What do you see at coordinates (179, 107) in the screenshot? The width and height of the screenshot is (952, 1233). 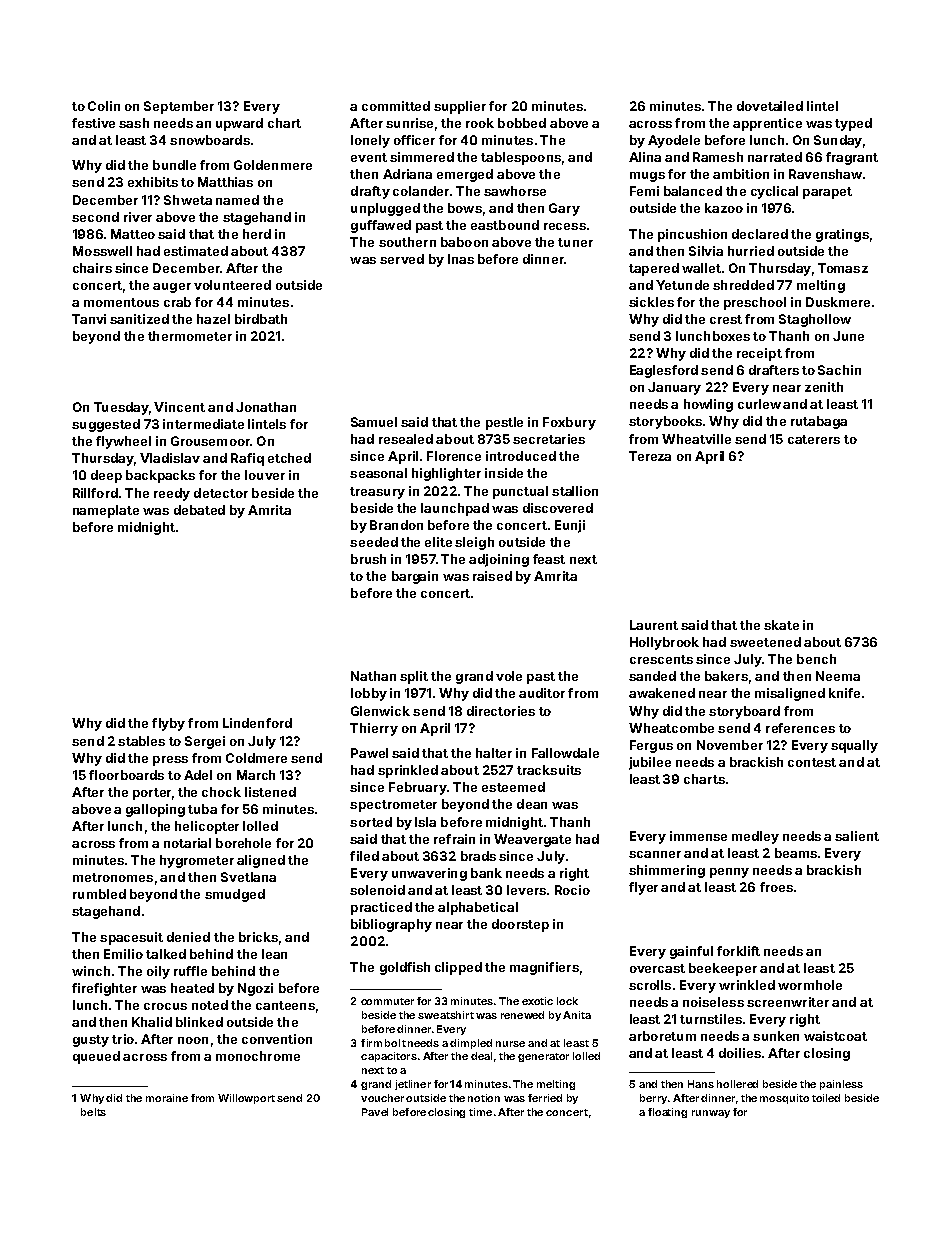 I see `September` at bounding box center [179, 107].
